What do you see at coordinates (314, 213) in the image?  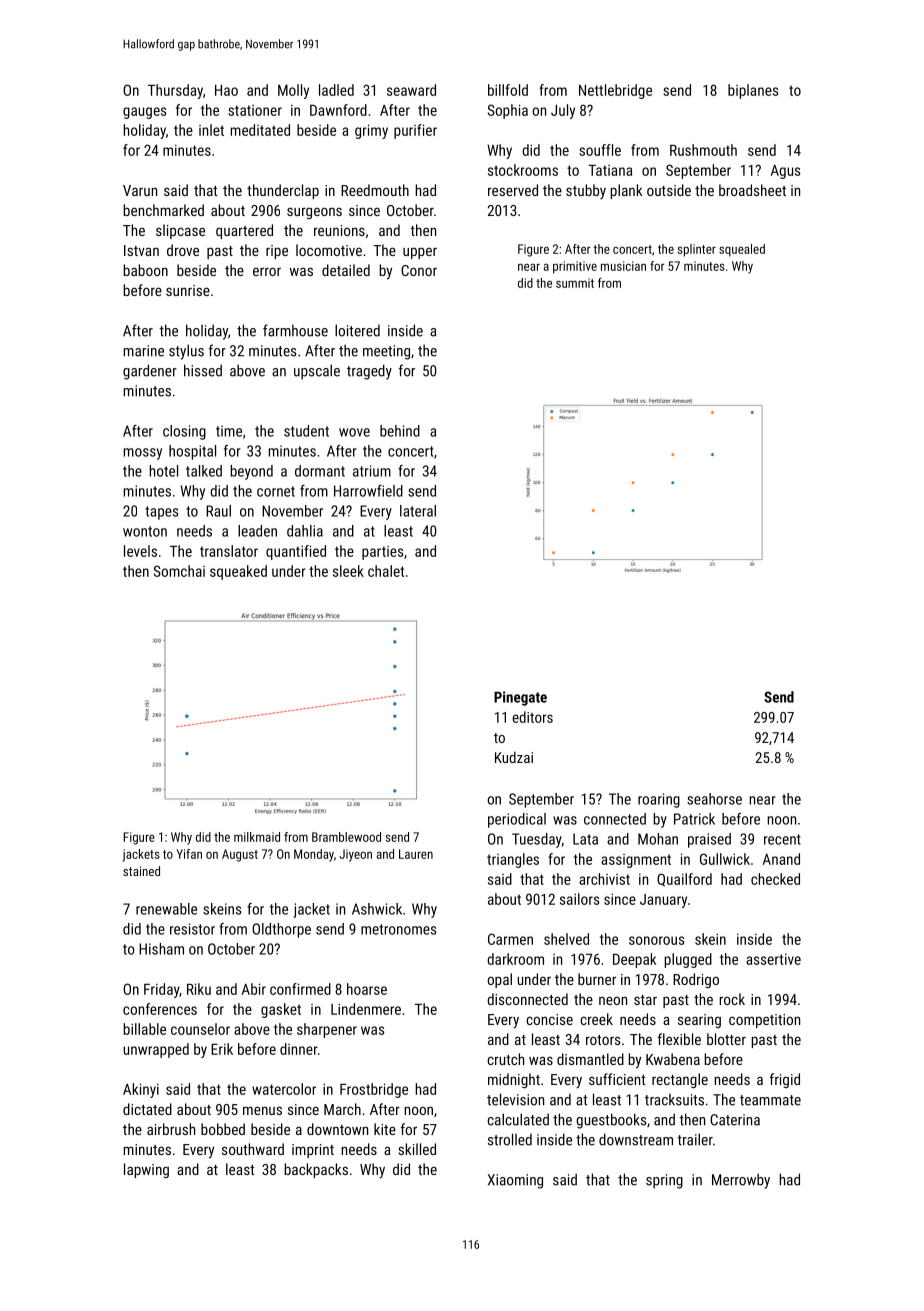 I see `surgeons` at bounding box center [314, 213].
